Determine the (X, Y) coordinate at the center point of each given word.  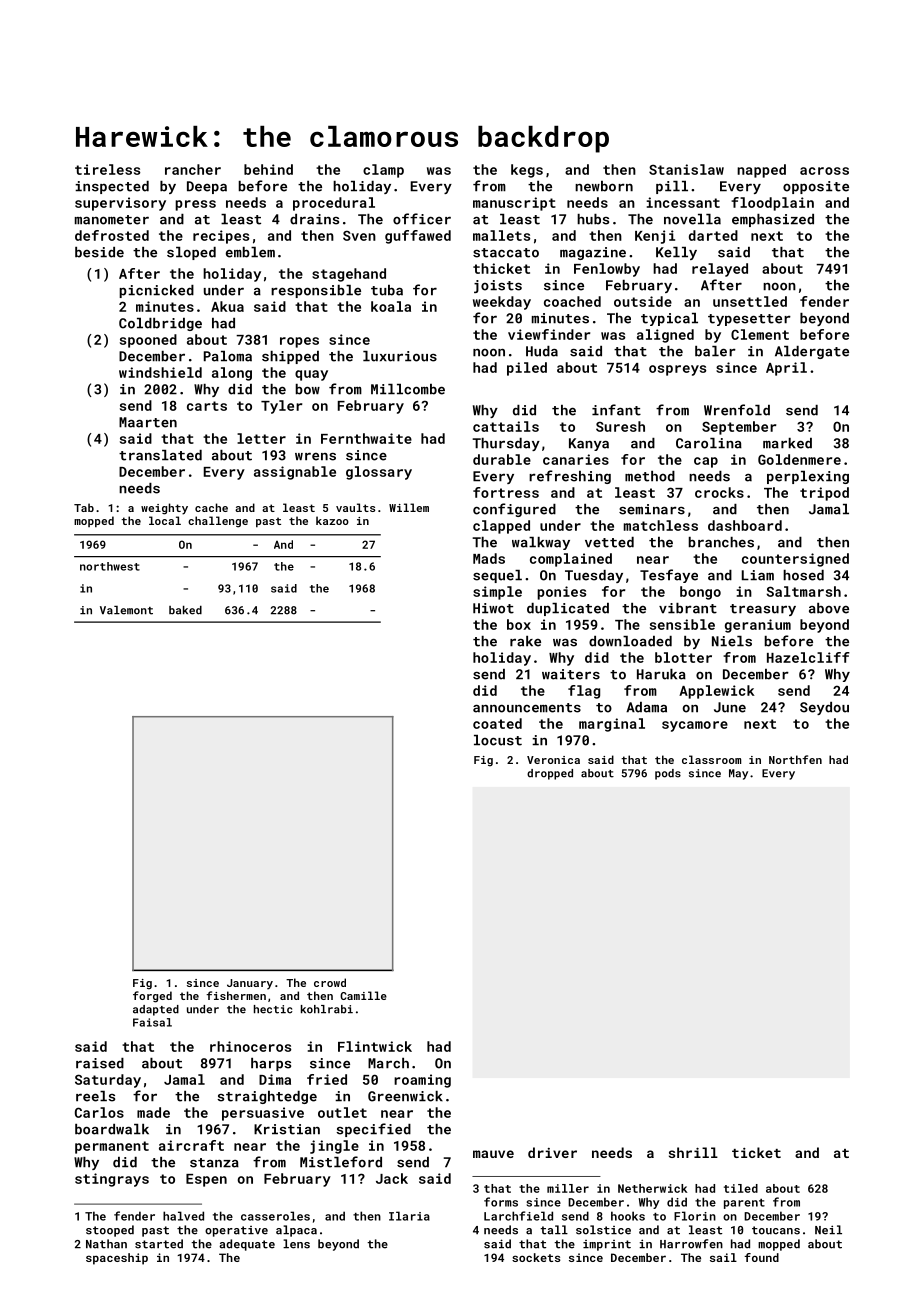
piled (527, 369)
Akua (227, 306)
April (786, 369)
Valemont (126, 610)
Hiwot (493, 608)
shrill (693, 1152)
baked (185, 610)
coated (497, 723)
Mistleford (341, 1162)
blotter (683, 657)
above (829, 608)
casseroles (275, 1216)
